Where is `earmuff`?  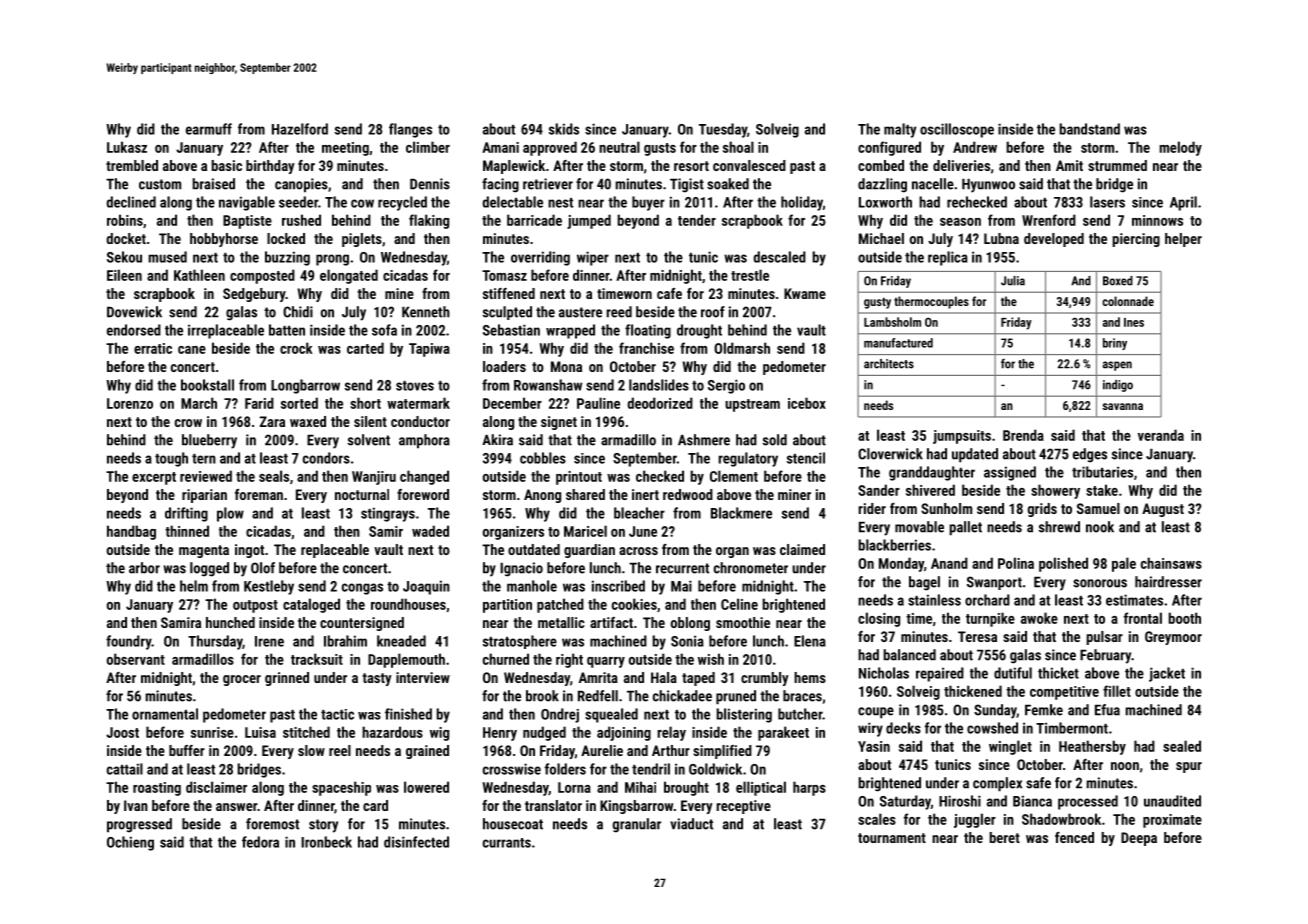
earmuff is located at coordinates (209, 129).
